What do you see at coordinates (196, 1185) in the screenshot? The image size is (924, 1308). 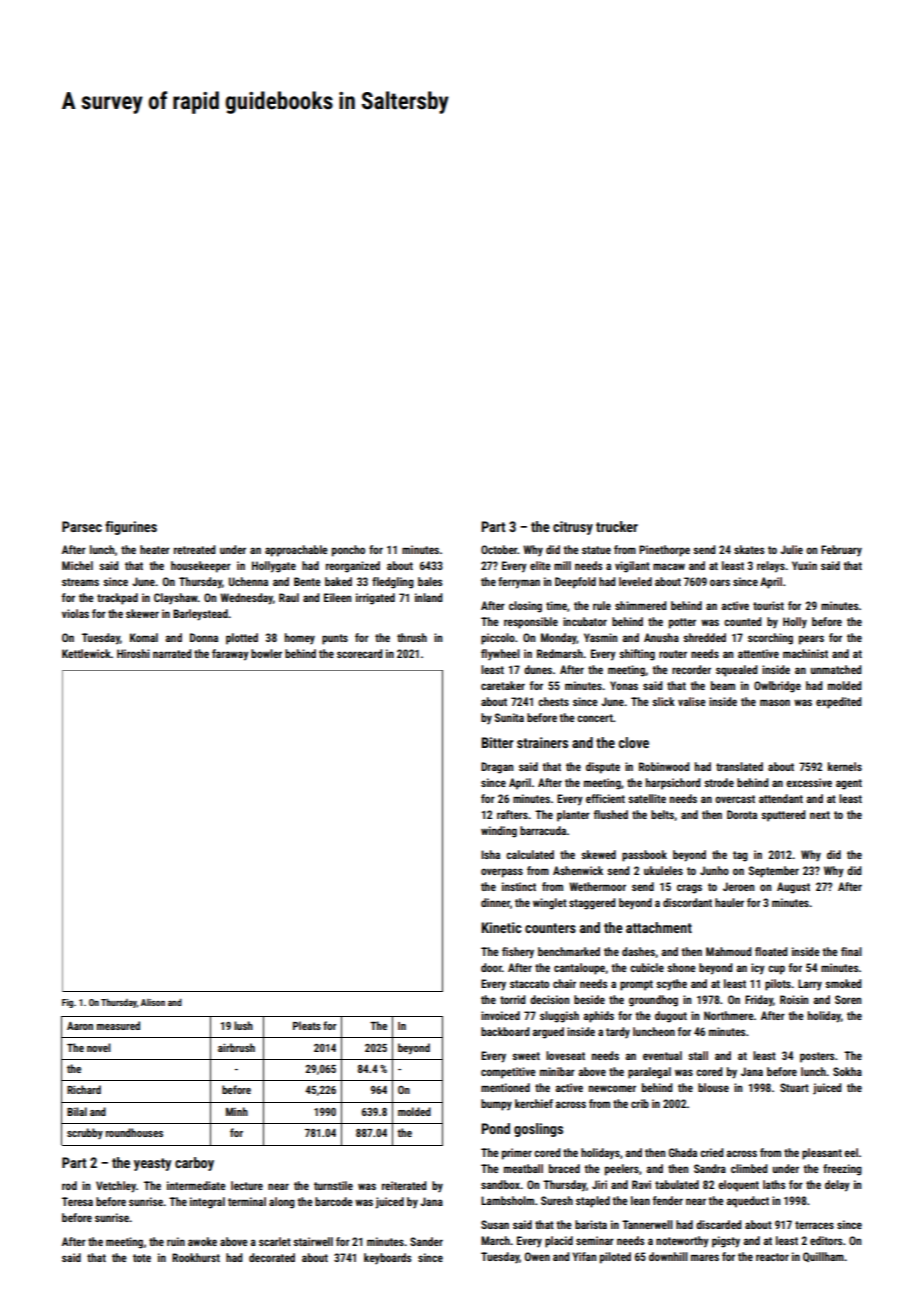 I see `intermediate` at bounding box center [196, 1185].
